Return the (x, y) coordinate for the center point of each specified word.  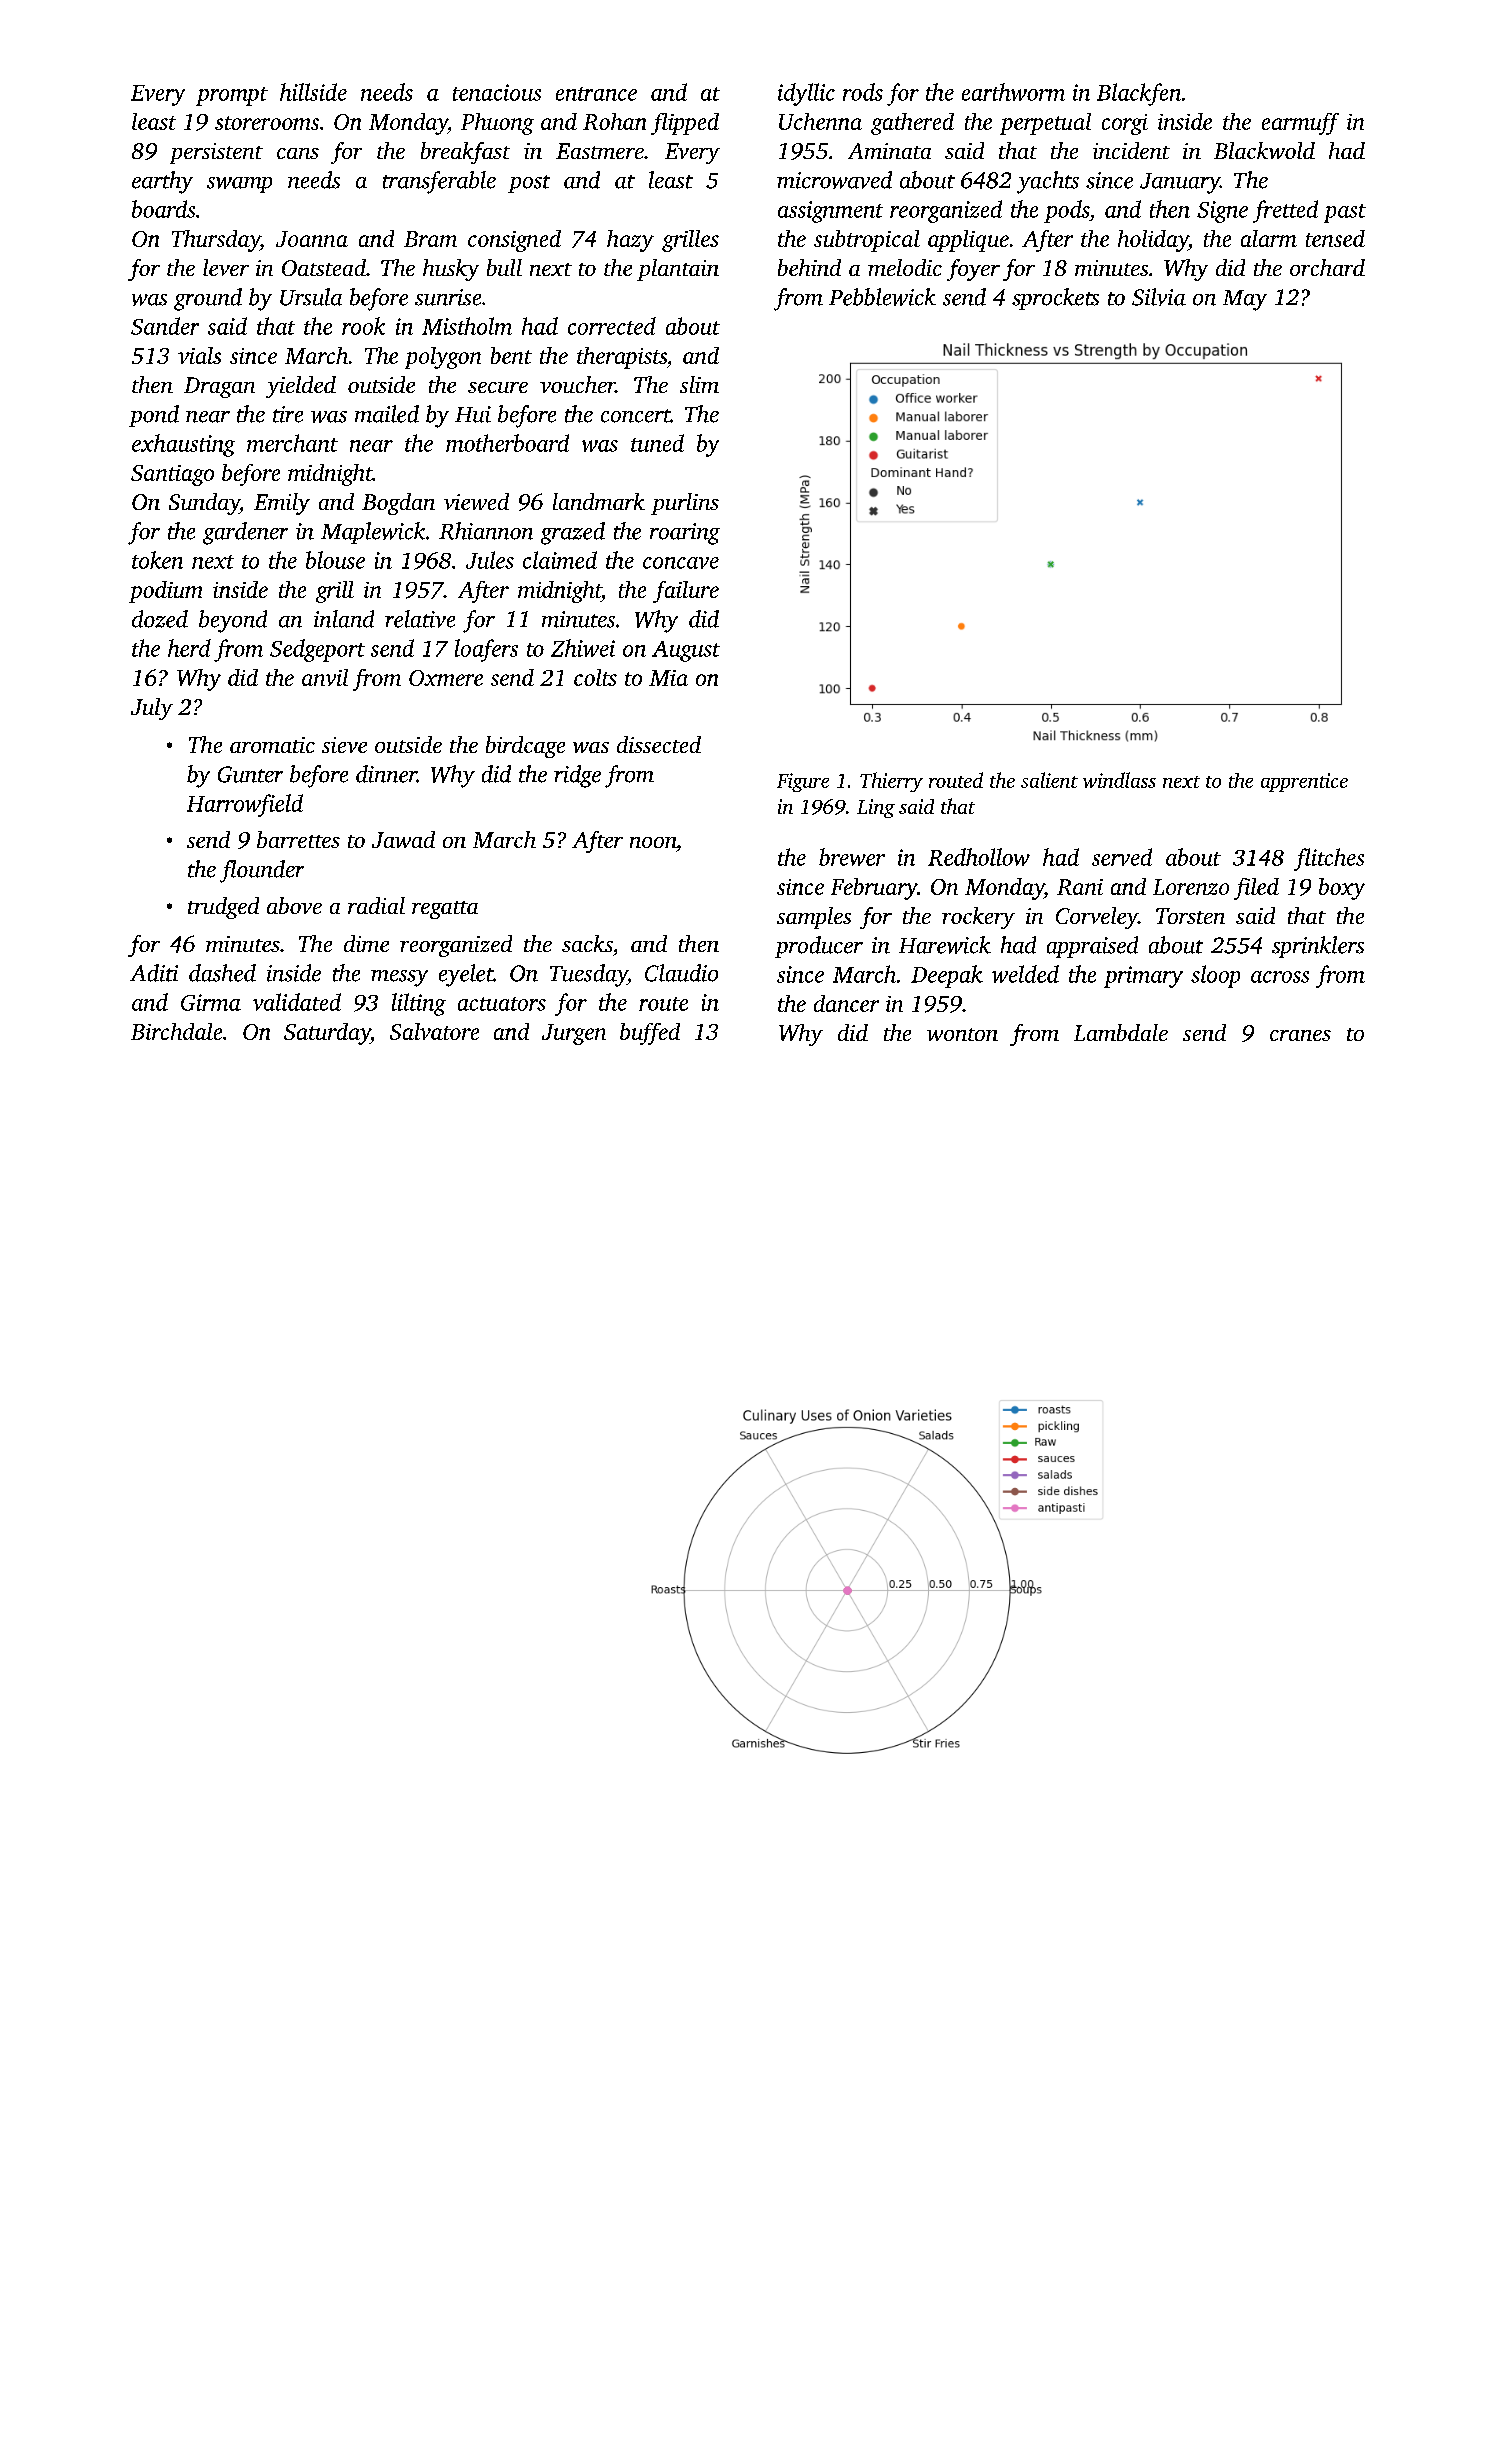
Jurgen (574, 1034)
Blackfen (1139, 94)
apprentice (1304, 782)
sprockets (1055, 299)
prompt (232, 96)
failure (686, 592)
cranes (1300, 1035)
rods (863, 92)
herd (189, 648)
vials (199, 355)
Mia (668, 678)
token (157, 560)
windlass (1119, 780)
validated (297, 1002)
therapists (622, 358)
